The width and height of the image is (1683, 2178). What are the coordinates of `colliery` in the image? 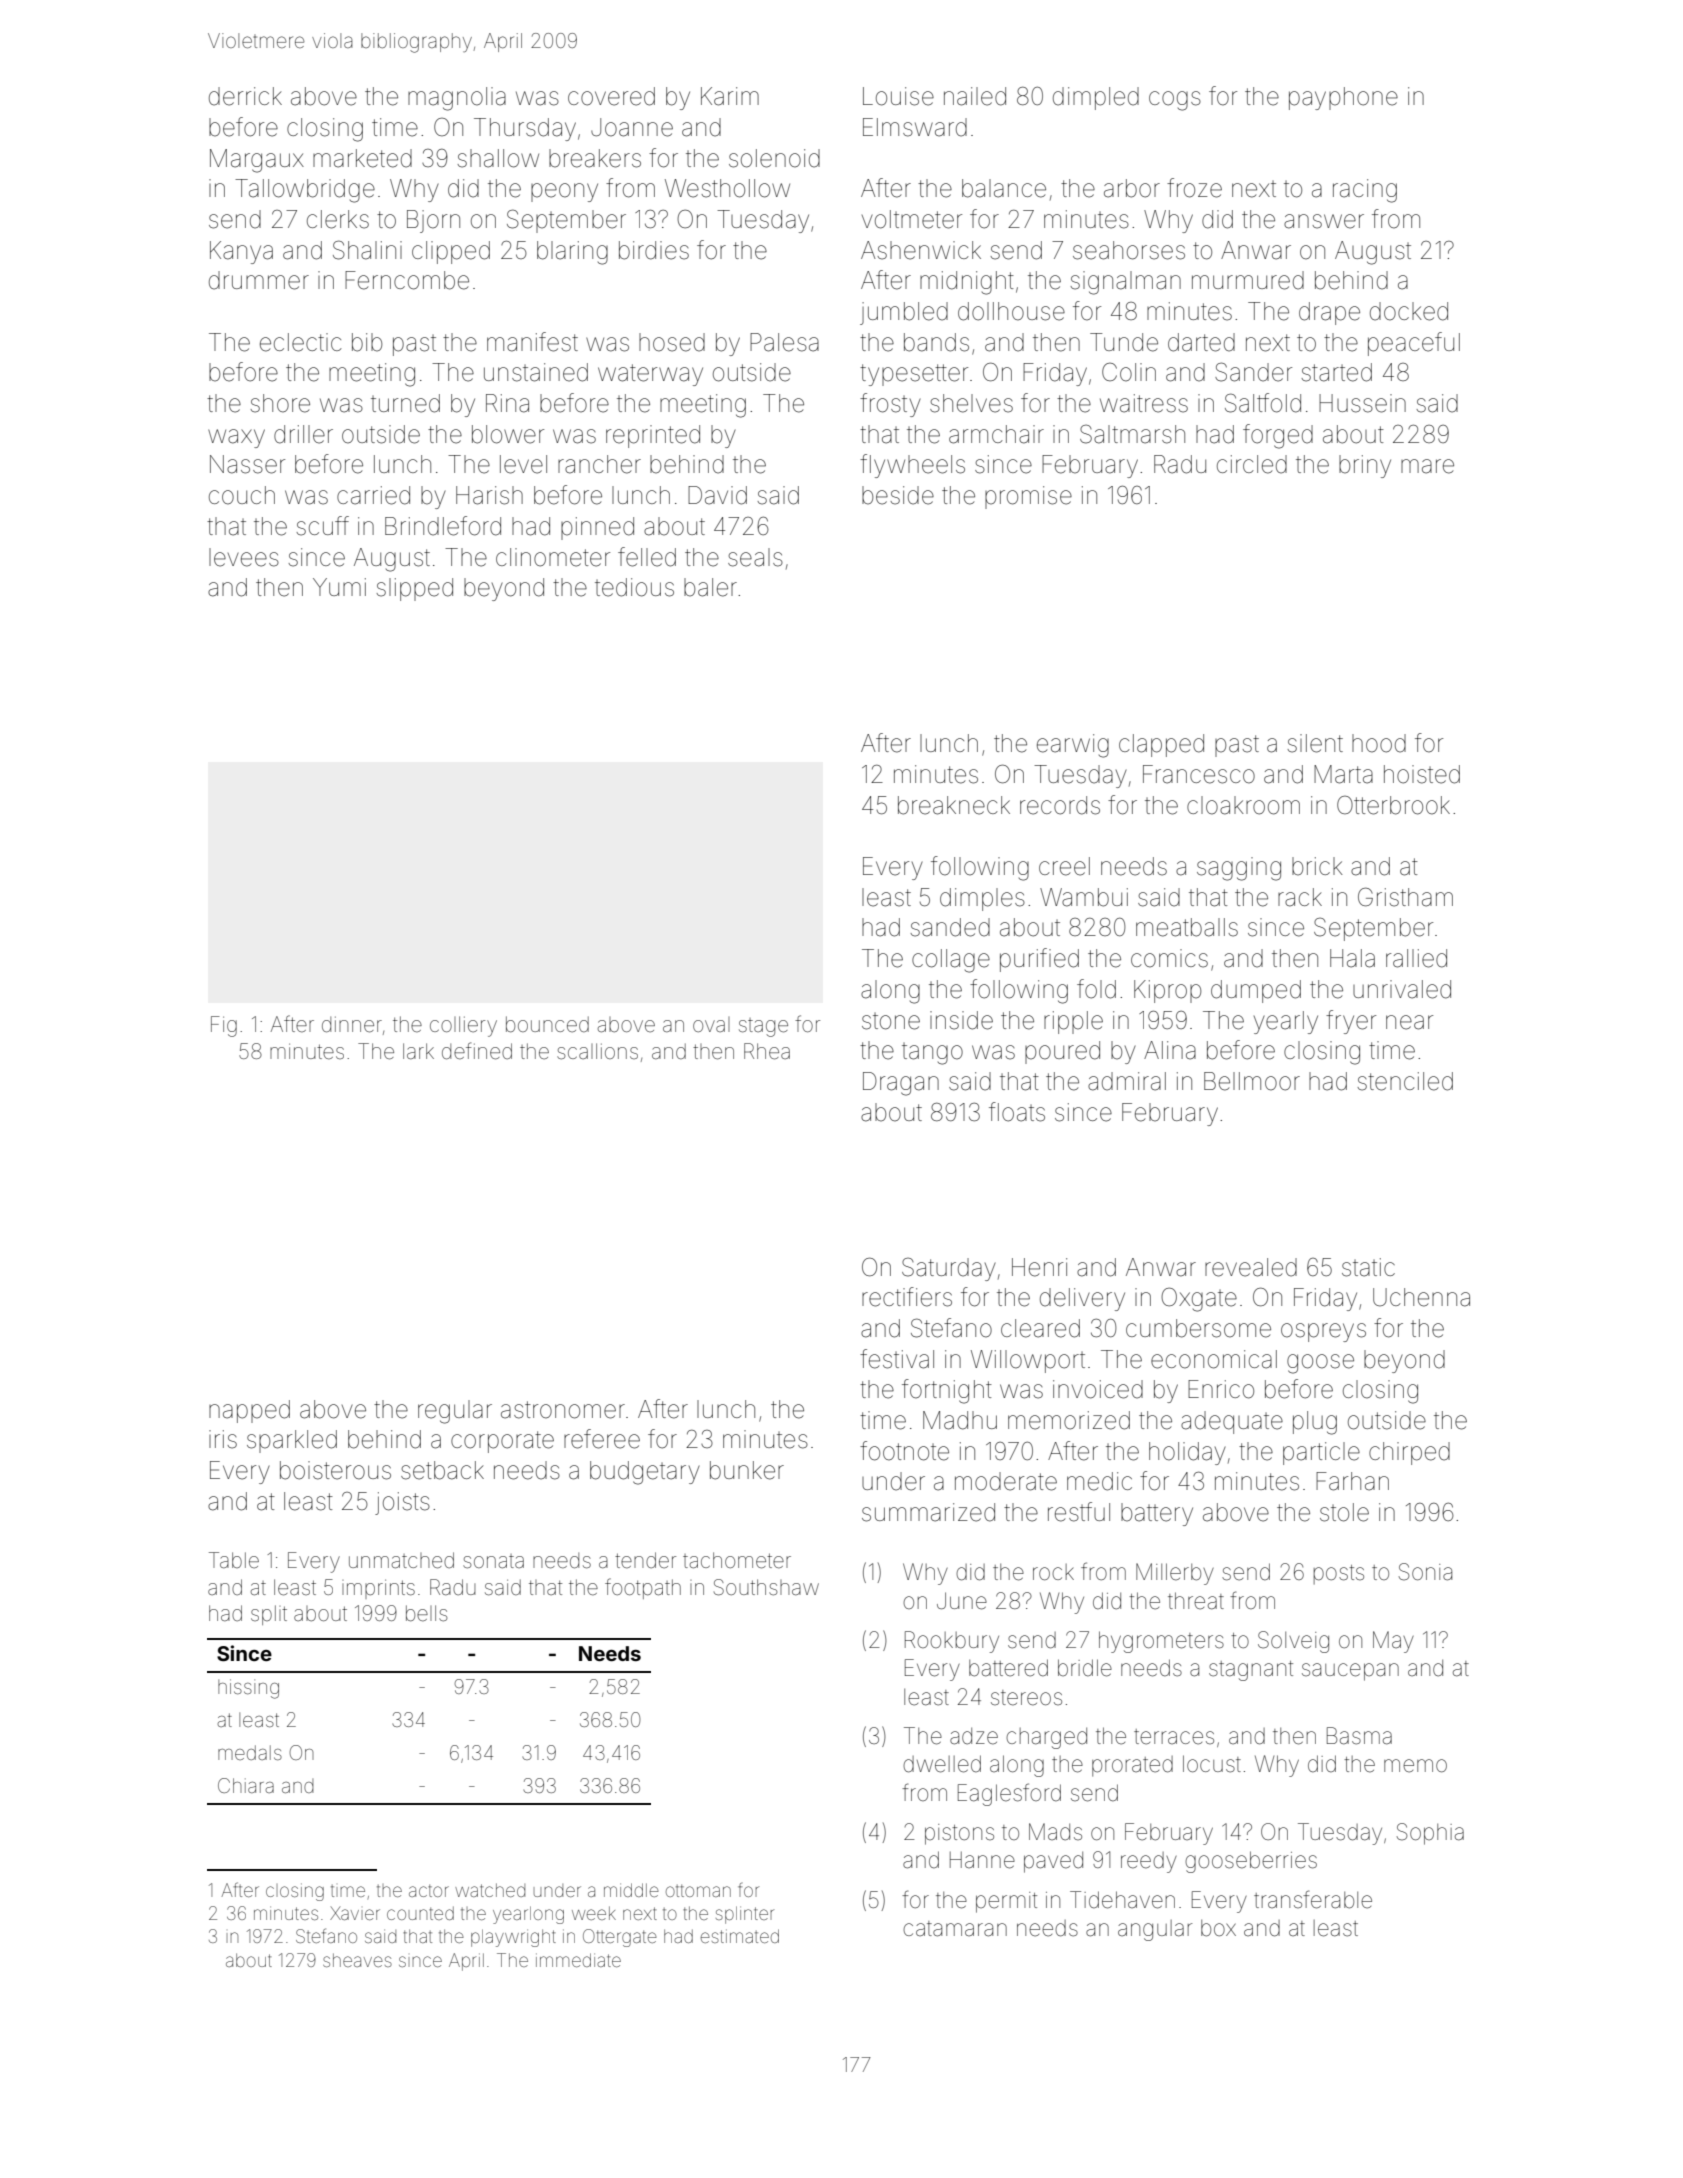 It's located at (463, 1026).
